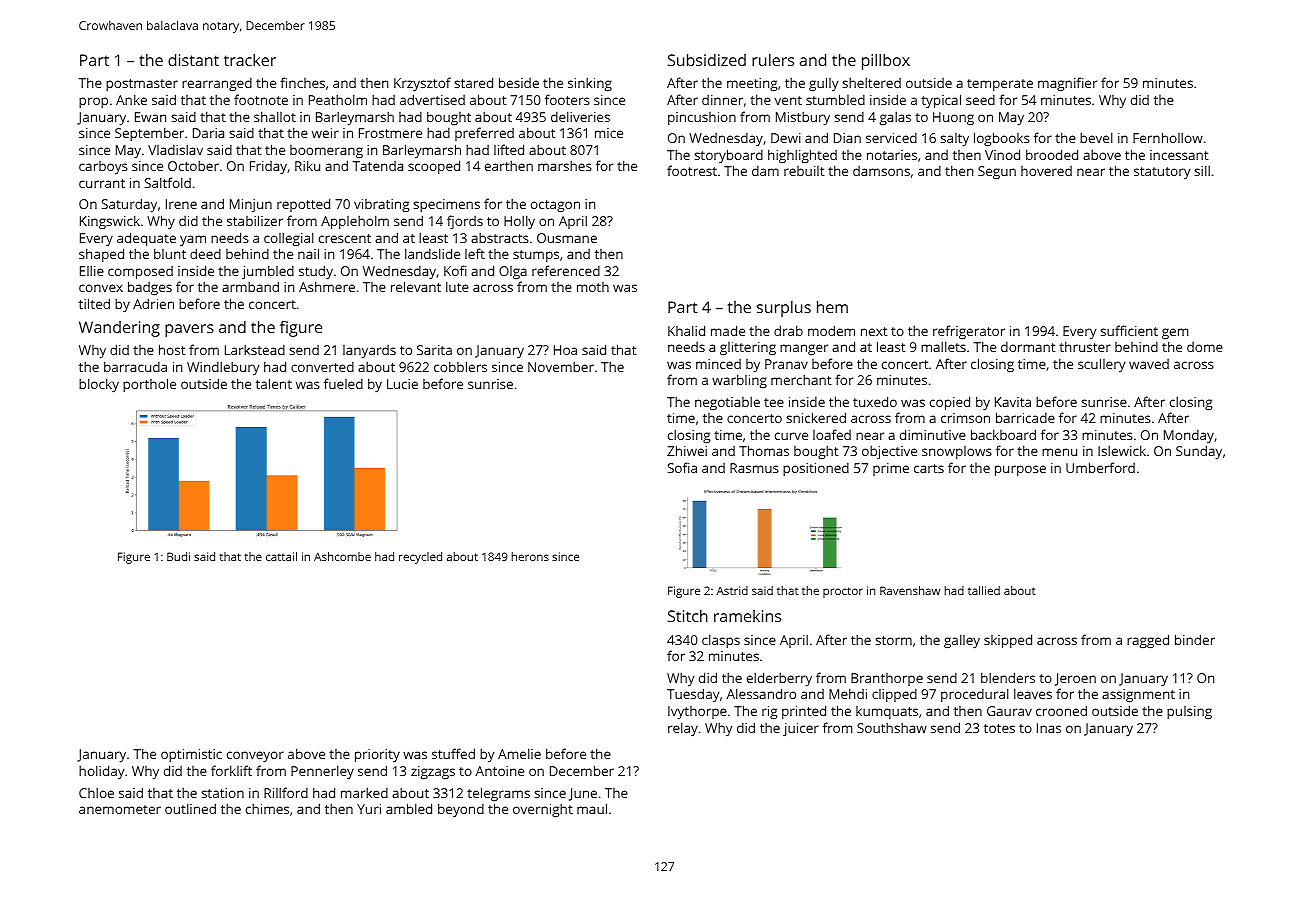 Image resolution: width=1308 pixels, height=924 pixels. What do you see at coordinates (93, 102) in the page?
I see `prop` at bounding box center [93, 102].
